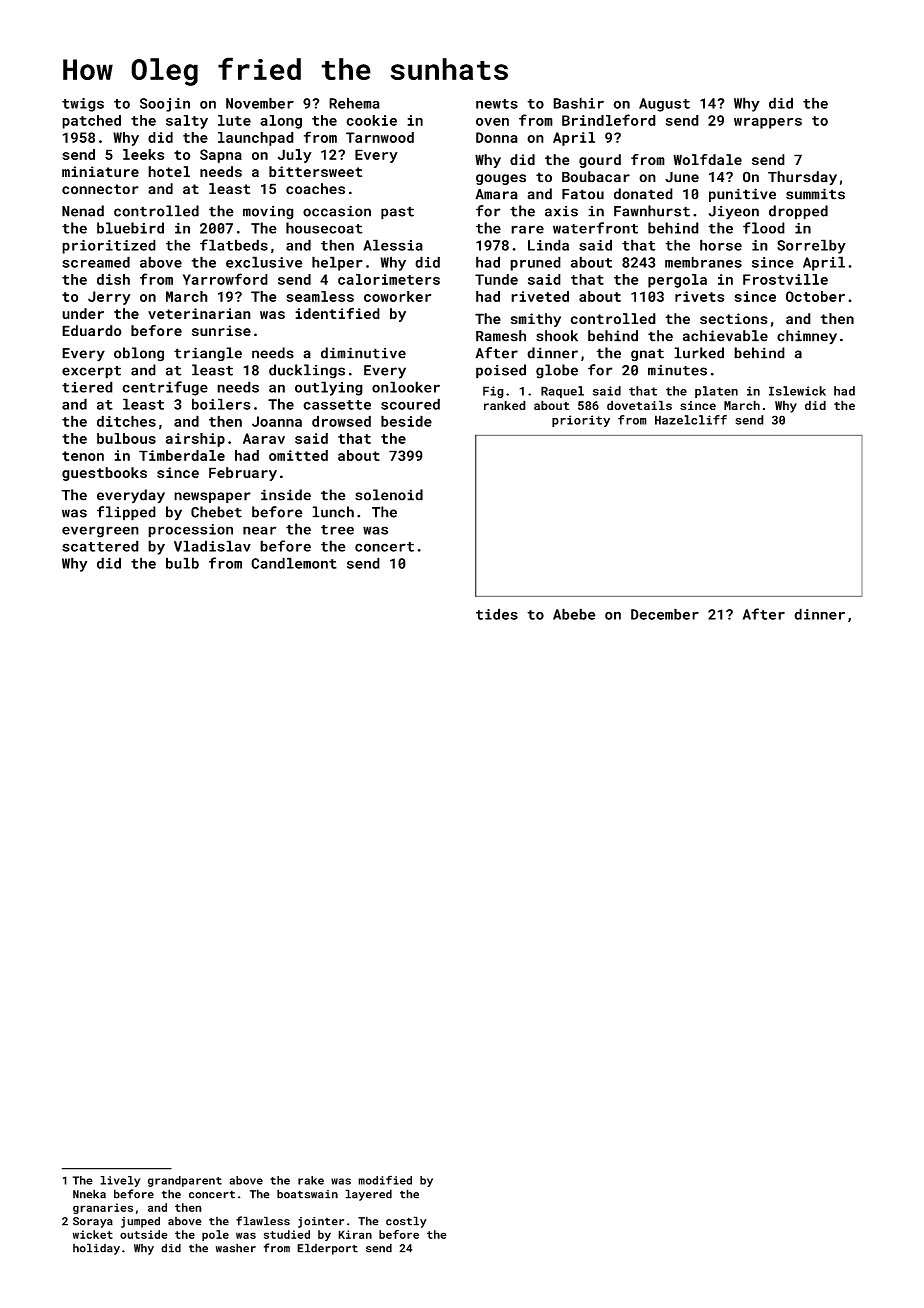 The height and width of the screenshot is (1308, 924). I want to click on tides, so click(497, 614).
